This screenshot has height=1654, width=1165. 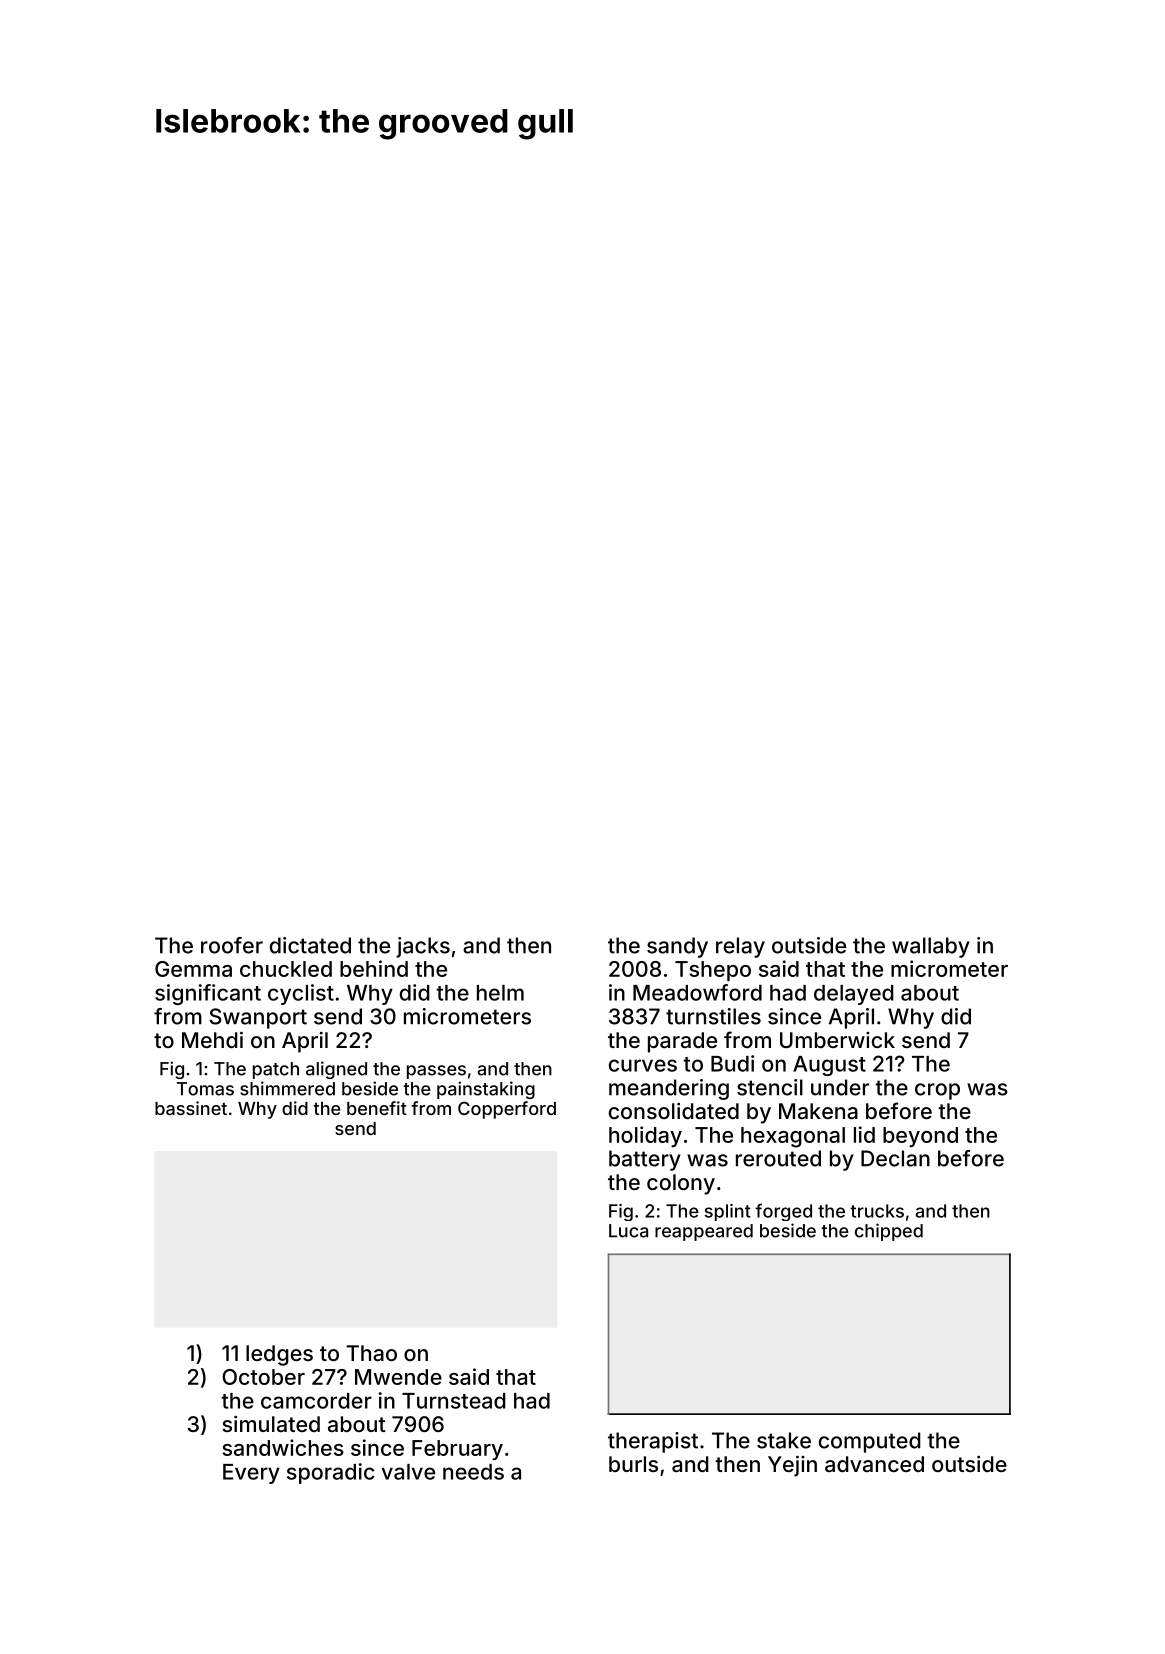 I want to click on chipped, so click(x=889, y=1232).
